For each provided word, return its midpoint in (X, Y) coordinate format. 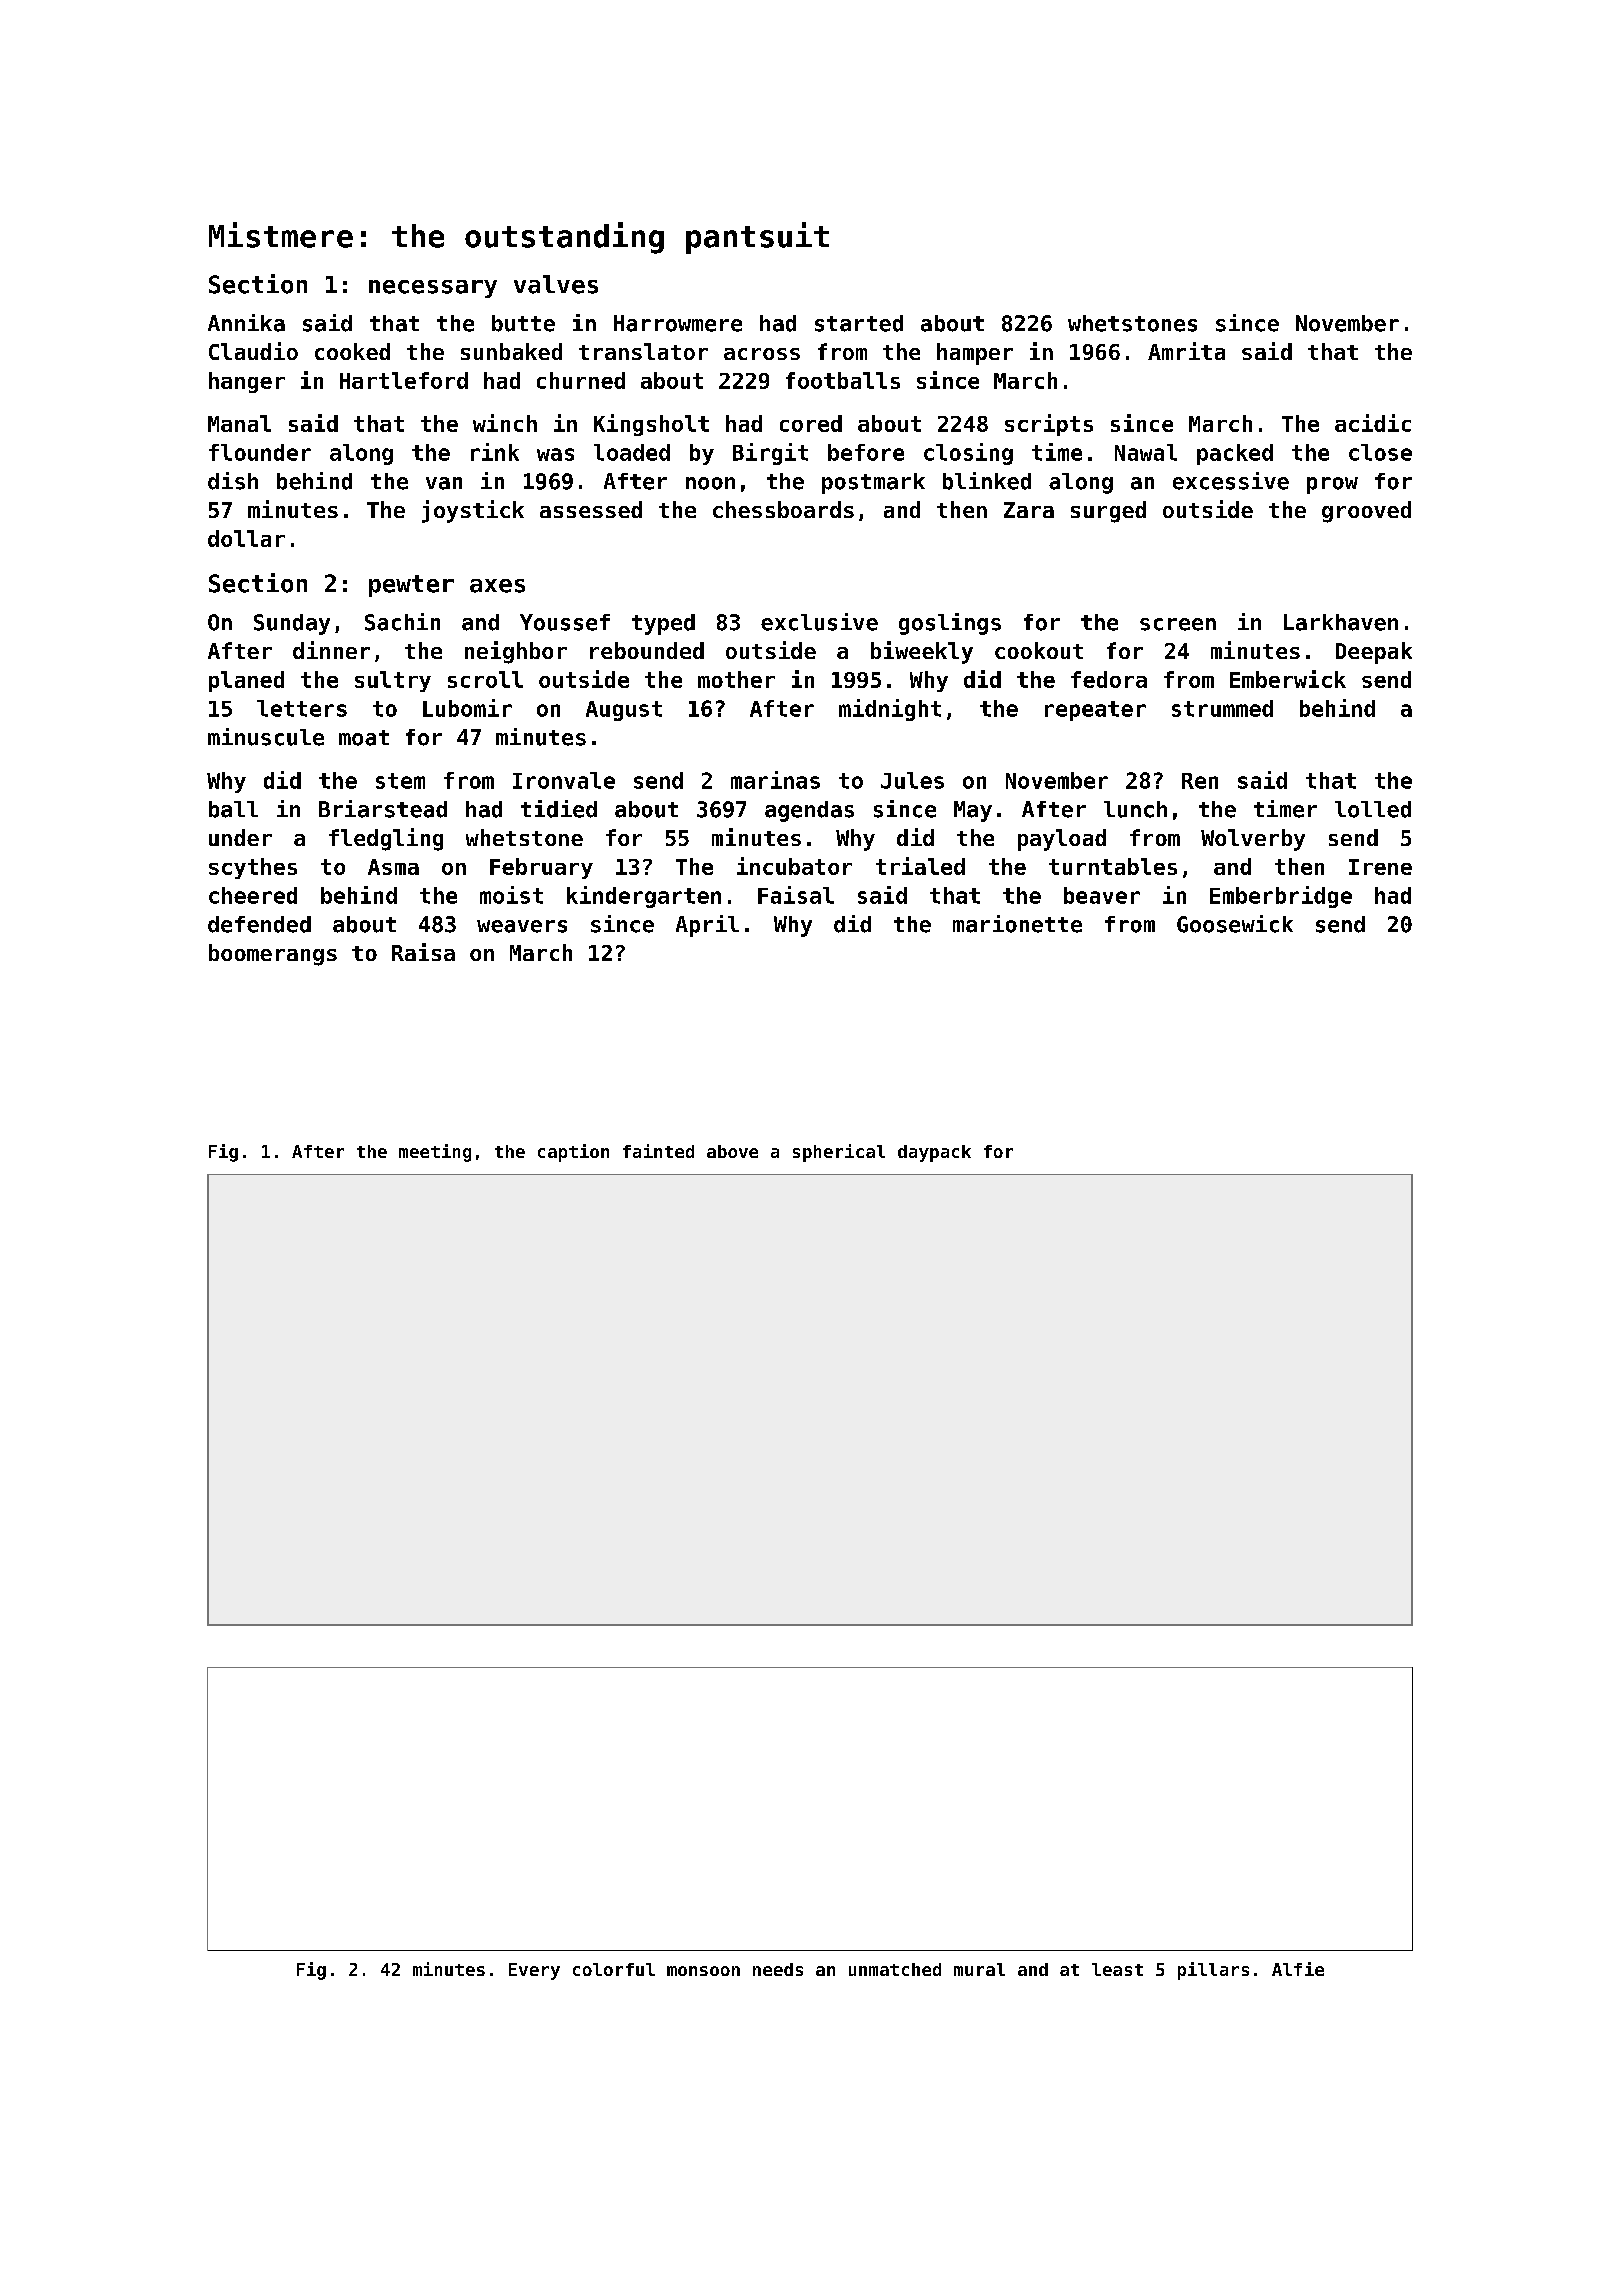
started (859, 323)
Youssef (565, 622)
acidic (1373, 423)
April (707, 926)
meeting (435, 1153)
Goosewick (1235, 924)
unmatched (895, 1969)
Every (534, 1971)
